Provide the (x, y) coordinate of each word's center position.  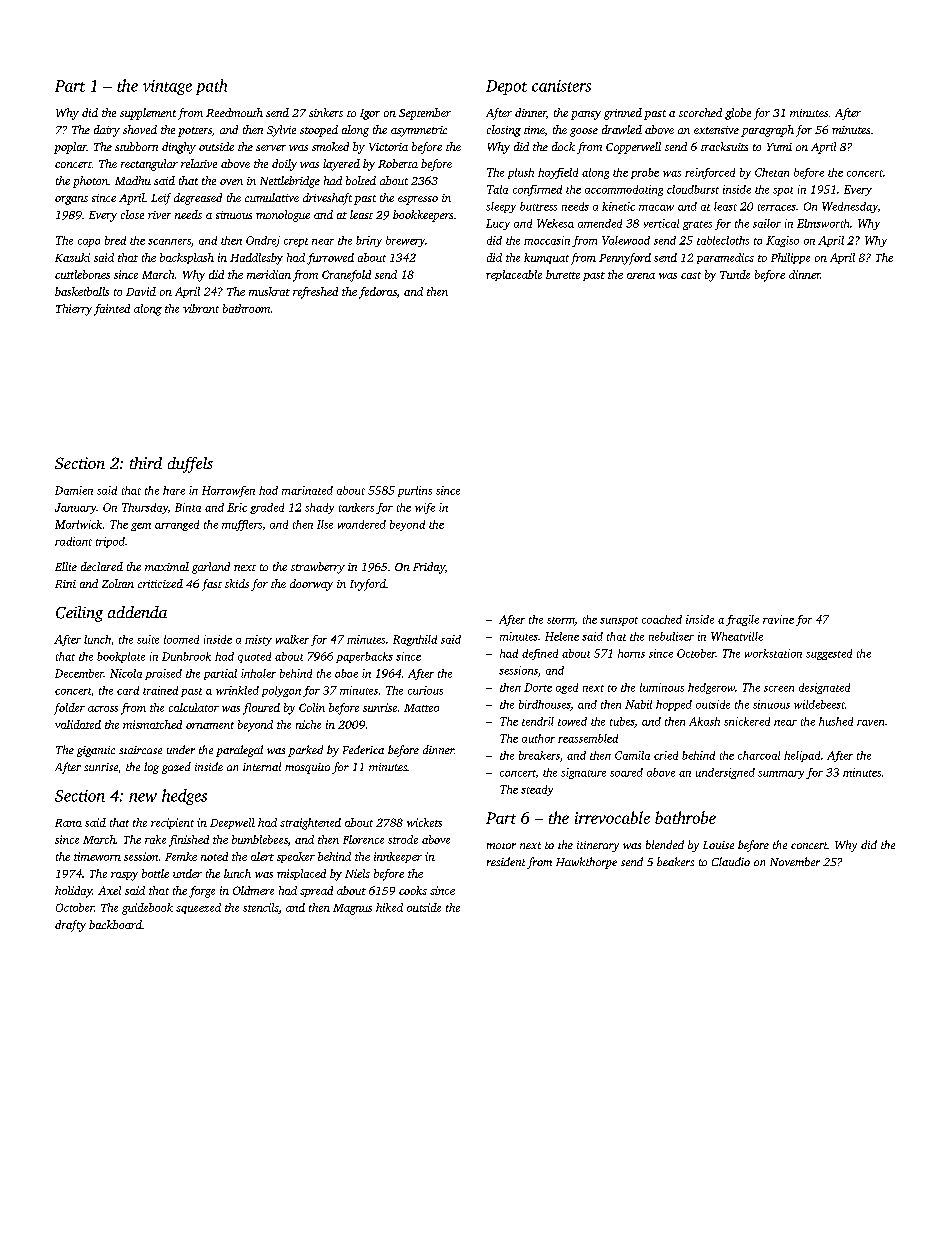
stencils (260, 907)
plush (521, 173)
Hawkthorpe (586, 863)
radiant (73, 541)
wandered (362, 524)
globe (738, 114)
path (211, 87)
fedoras (378, 293)
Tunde (735, 274)
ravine (778, 619)
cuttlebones (82, 274)
